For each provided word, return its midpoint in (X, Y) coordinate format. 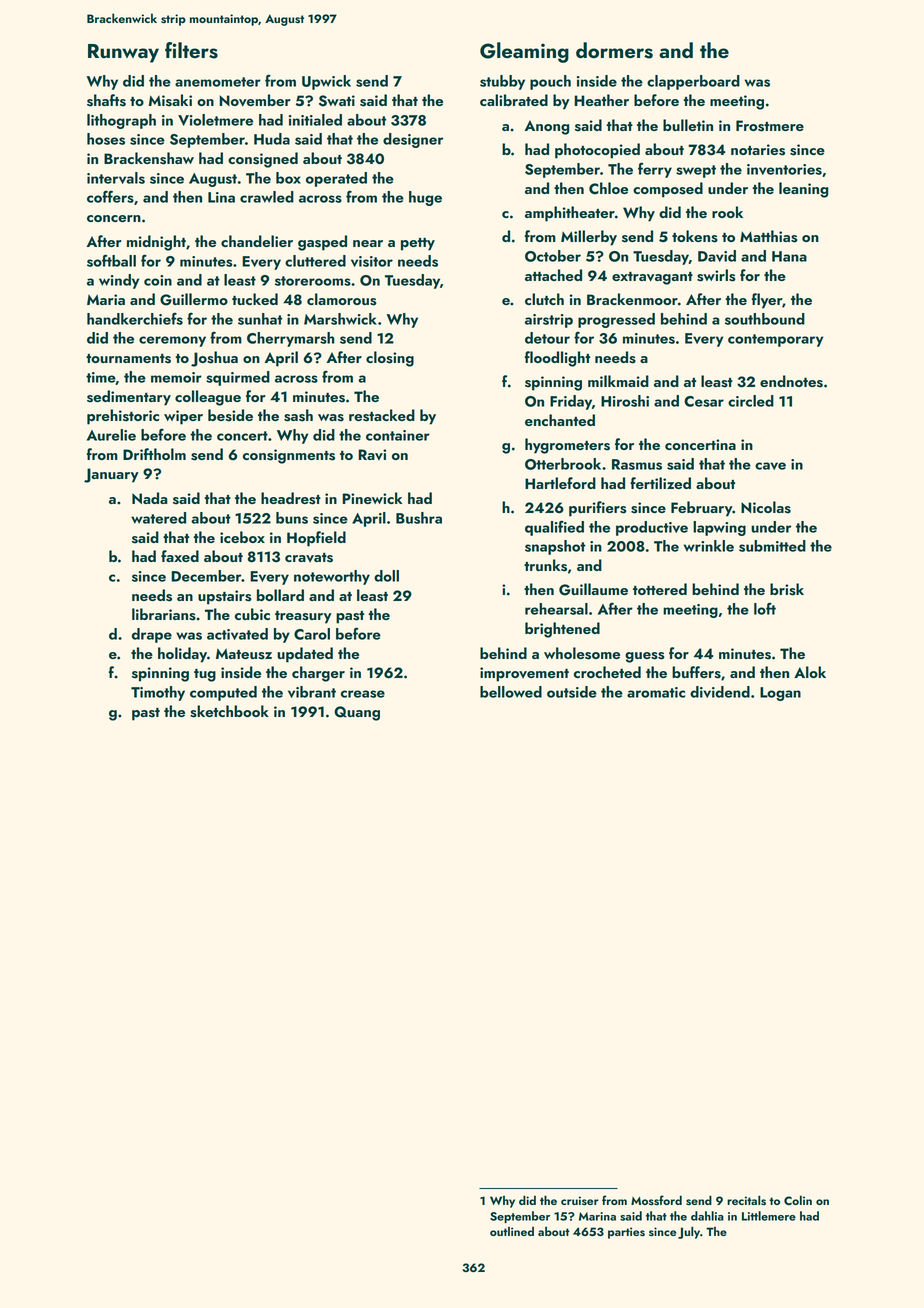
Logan (780, 694)
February (701, 509)
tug (205, 675)
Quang (357, 713)
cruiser (580, 1201)
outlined (512, 1231)
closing (390, 359)
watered (158, 518)
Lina (221, 197)
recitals (746, 1200)
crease (363, 694)
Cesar (704, 401)
